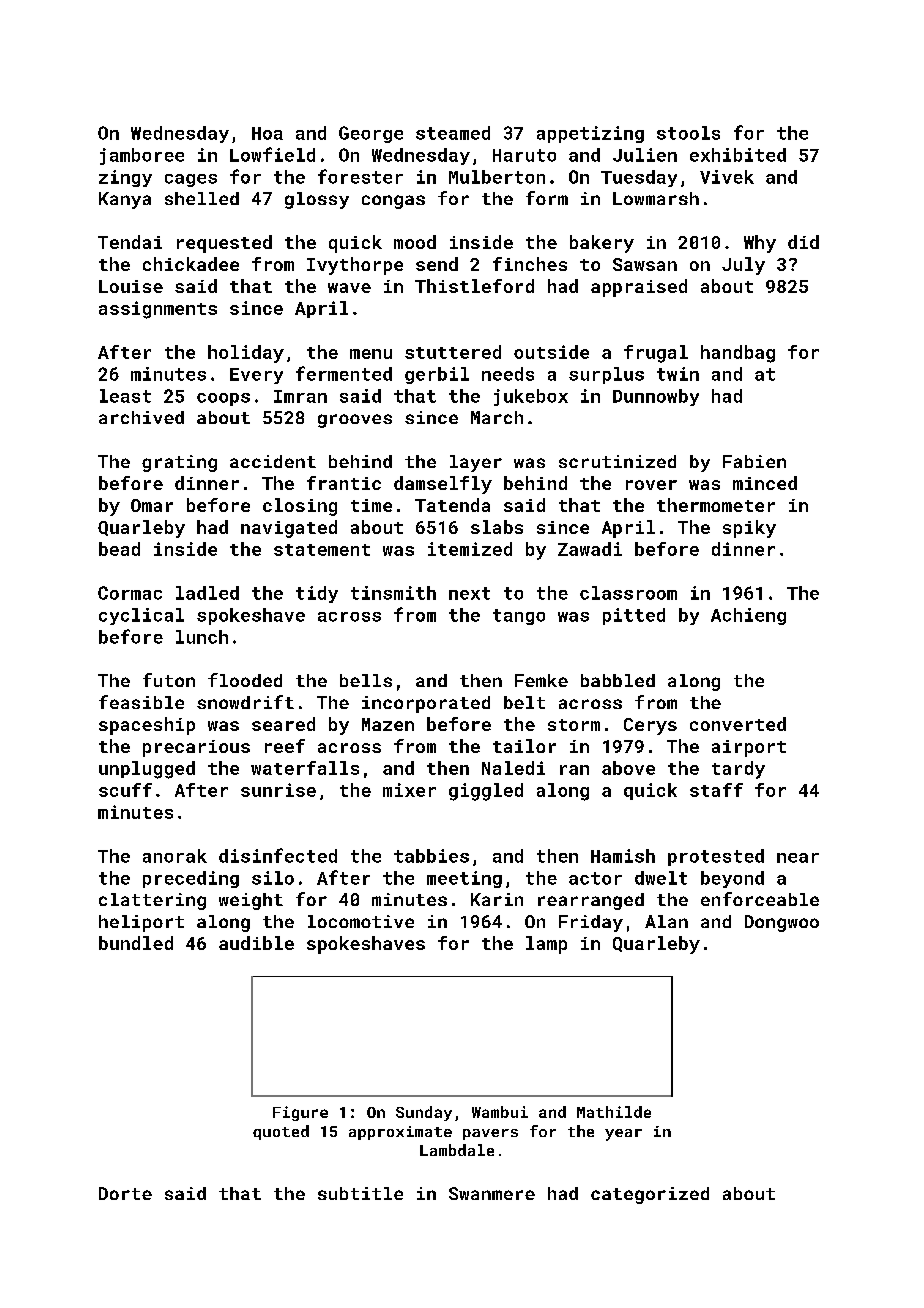 The image size is (924, 1308). I want to click on Hamish, so click(623, 856).
